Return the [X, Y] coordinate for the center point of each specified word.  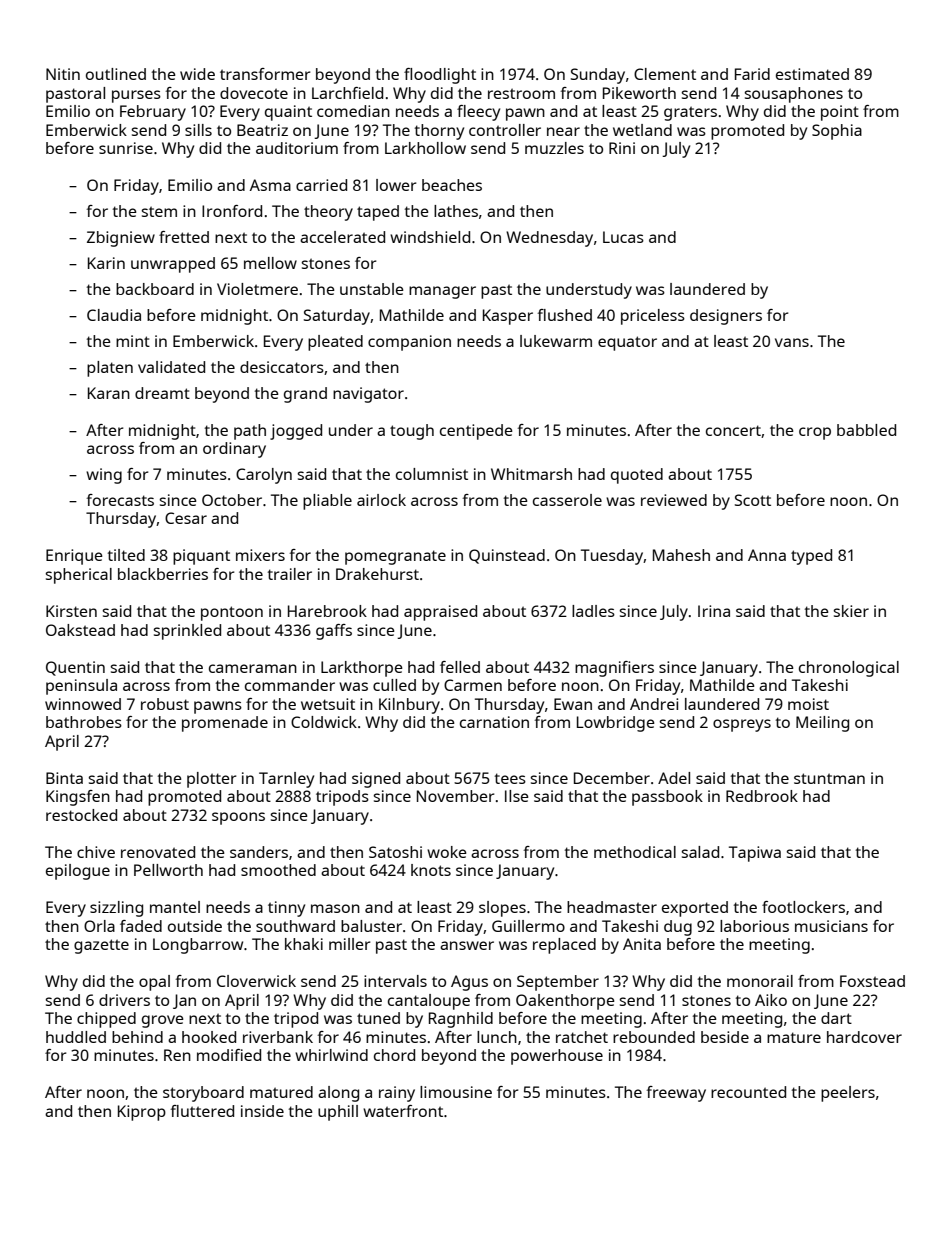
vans [792, 342]
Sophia [837, 132]
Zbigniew [121, 239]
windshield [430, 237]
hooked [209, 1037]
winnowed [83, 704]
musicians [831, 926]
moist [808, 704]
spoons [238, 818]
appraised [440, 613]
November [456, 796]
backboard [155, 289]
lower [396, 185]
